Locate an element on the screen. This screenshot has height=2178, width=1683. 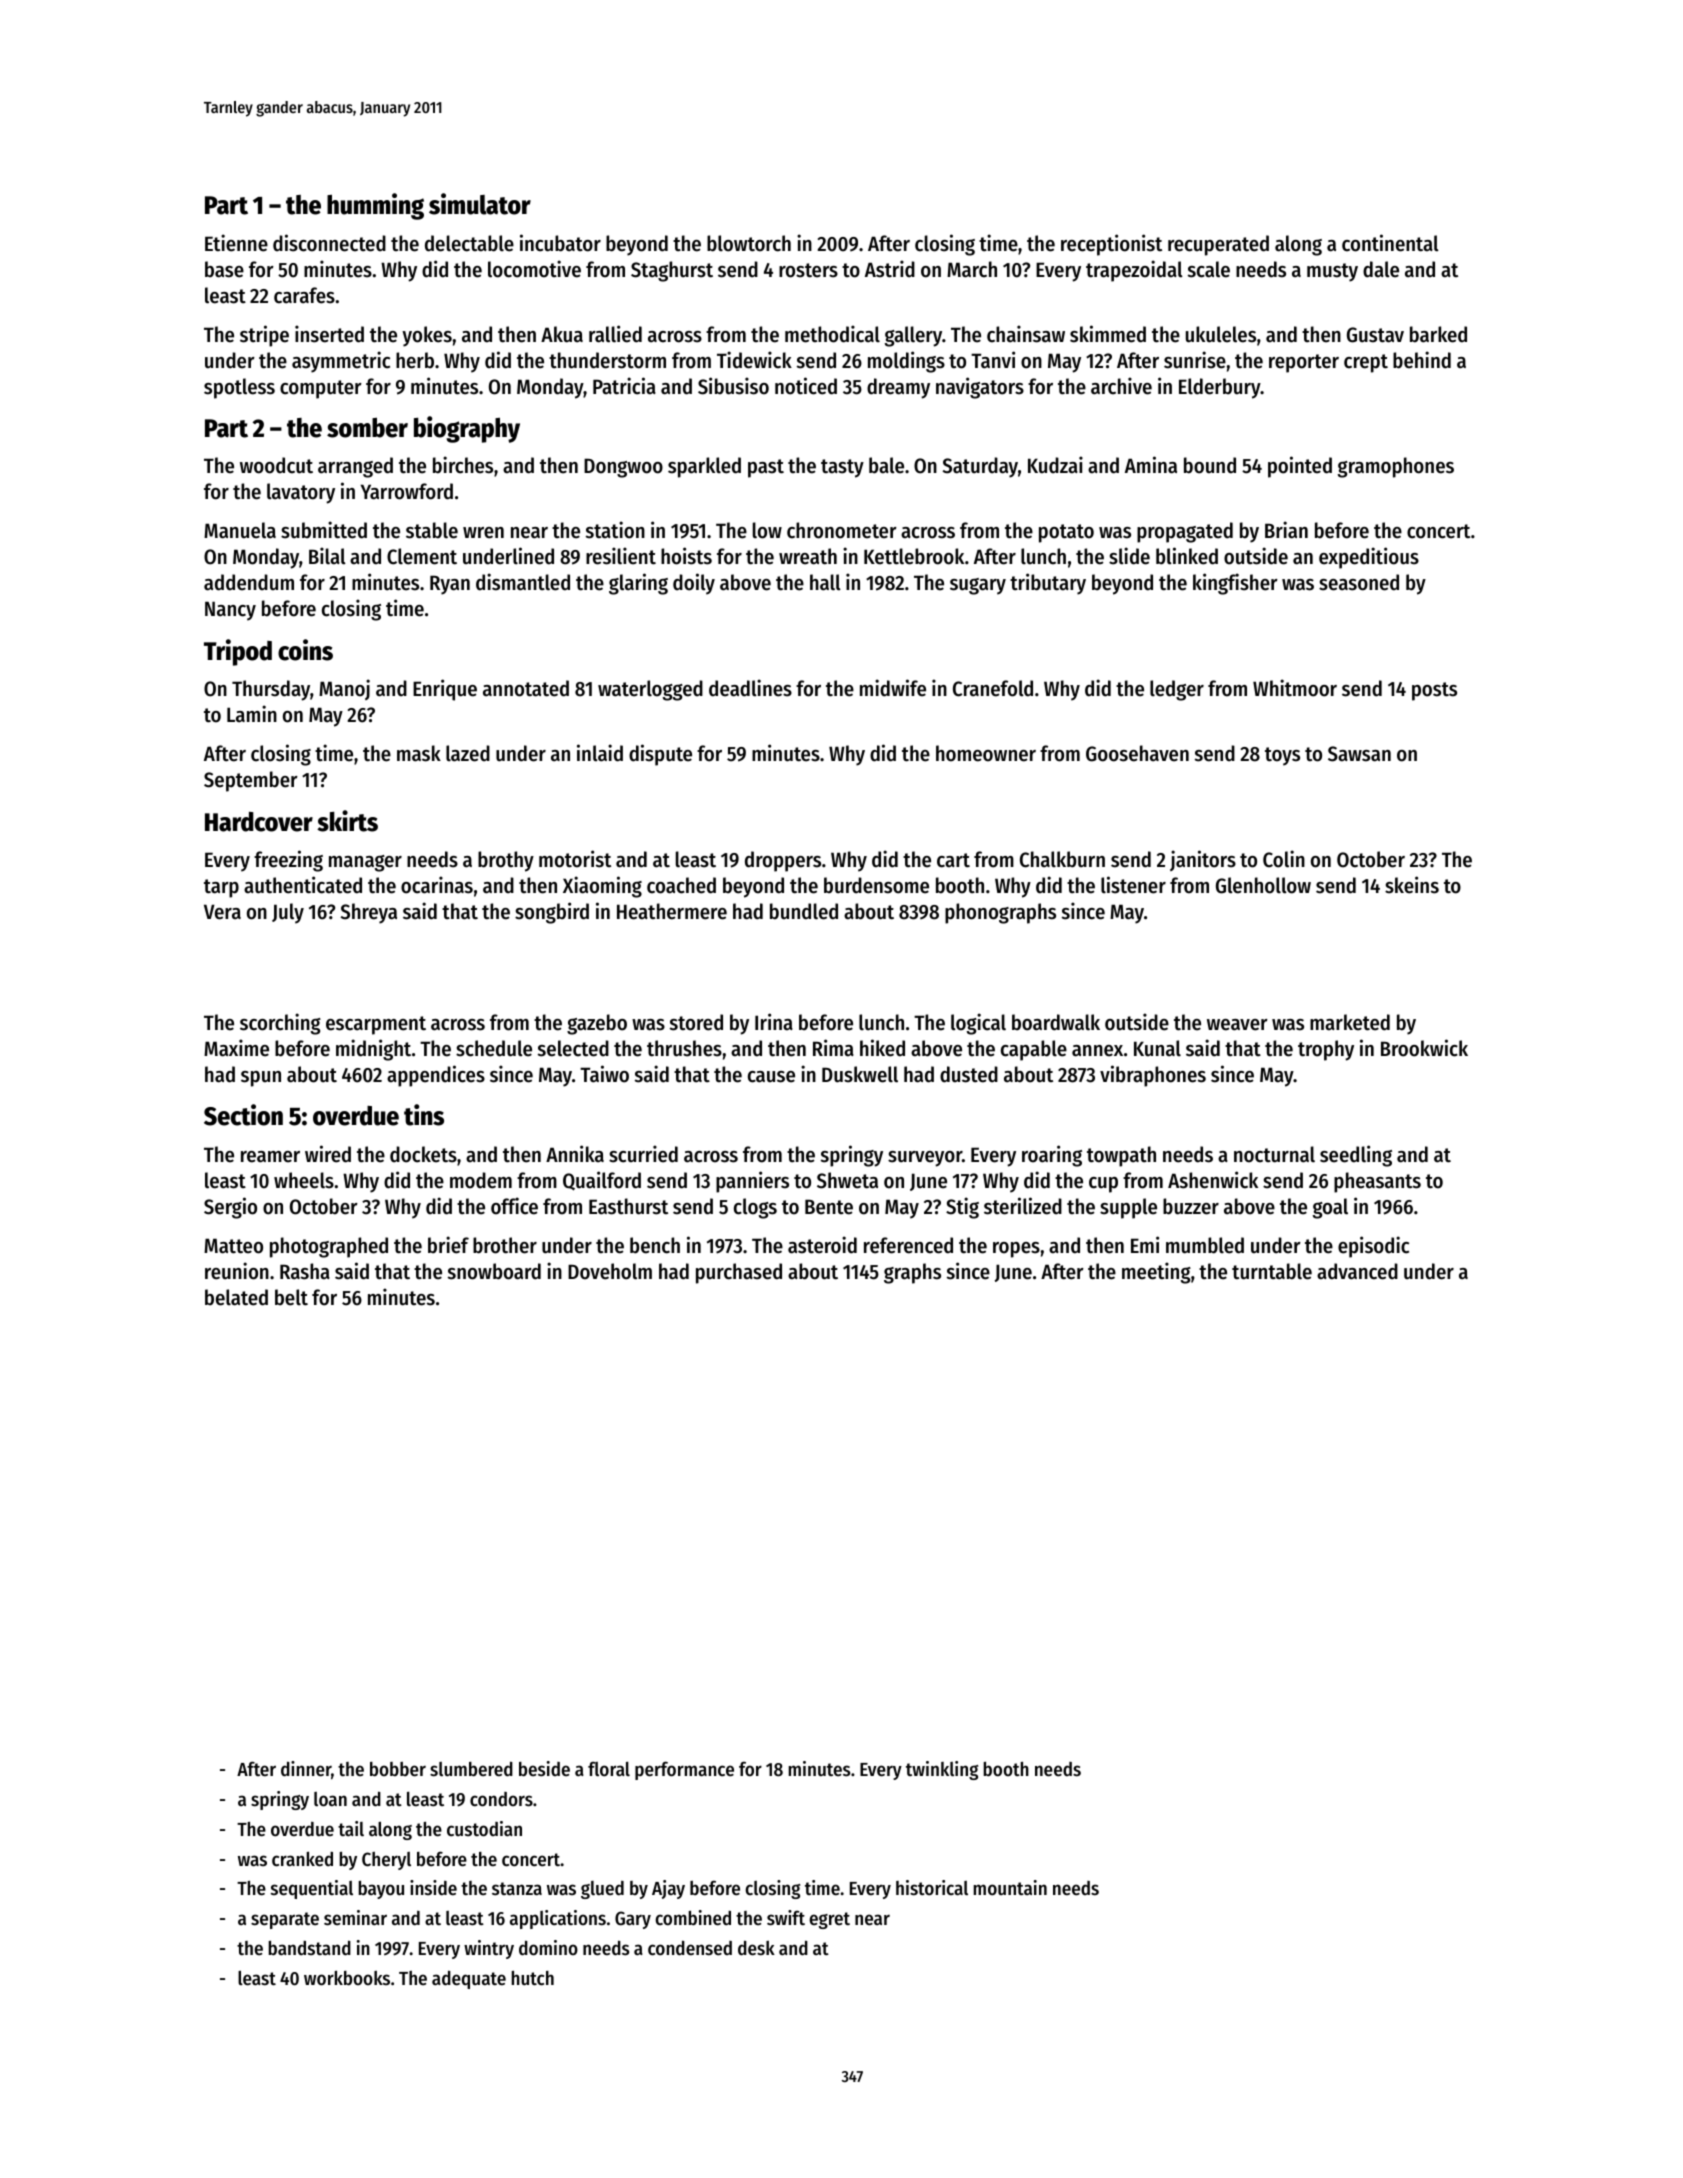
dusted is located at coordinates (969, 1074).
